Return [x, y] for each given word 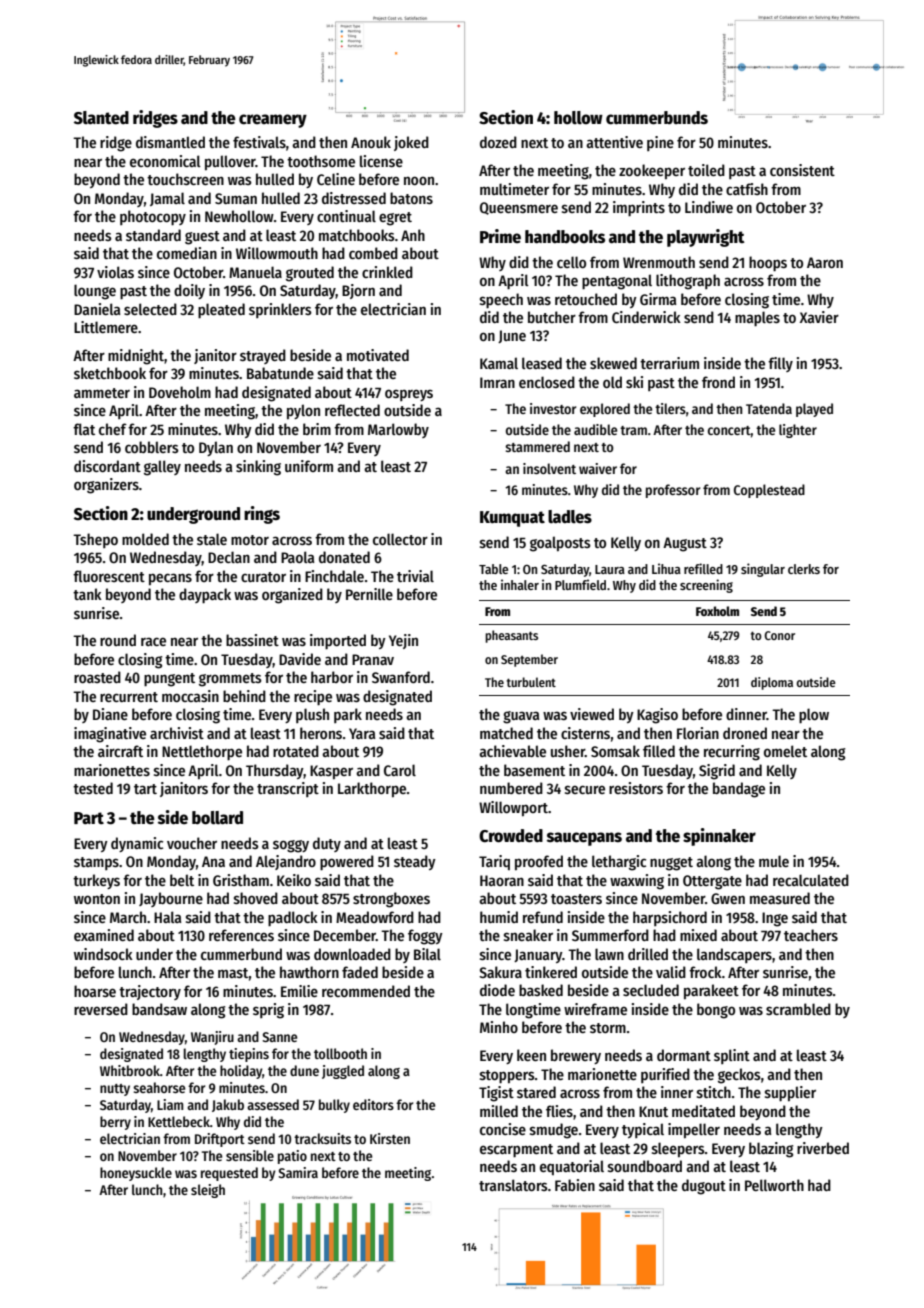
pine [660, 143]
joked [411, 143]
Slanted [101, 118]
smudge [554, 1131]
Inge [775, 919]
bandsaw [159, 1009]
